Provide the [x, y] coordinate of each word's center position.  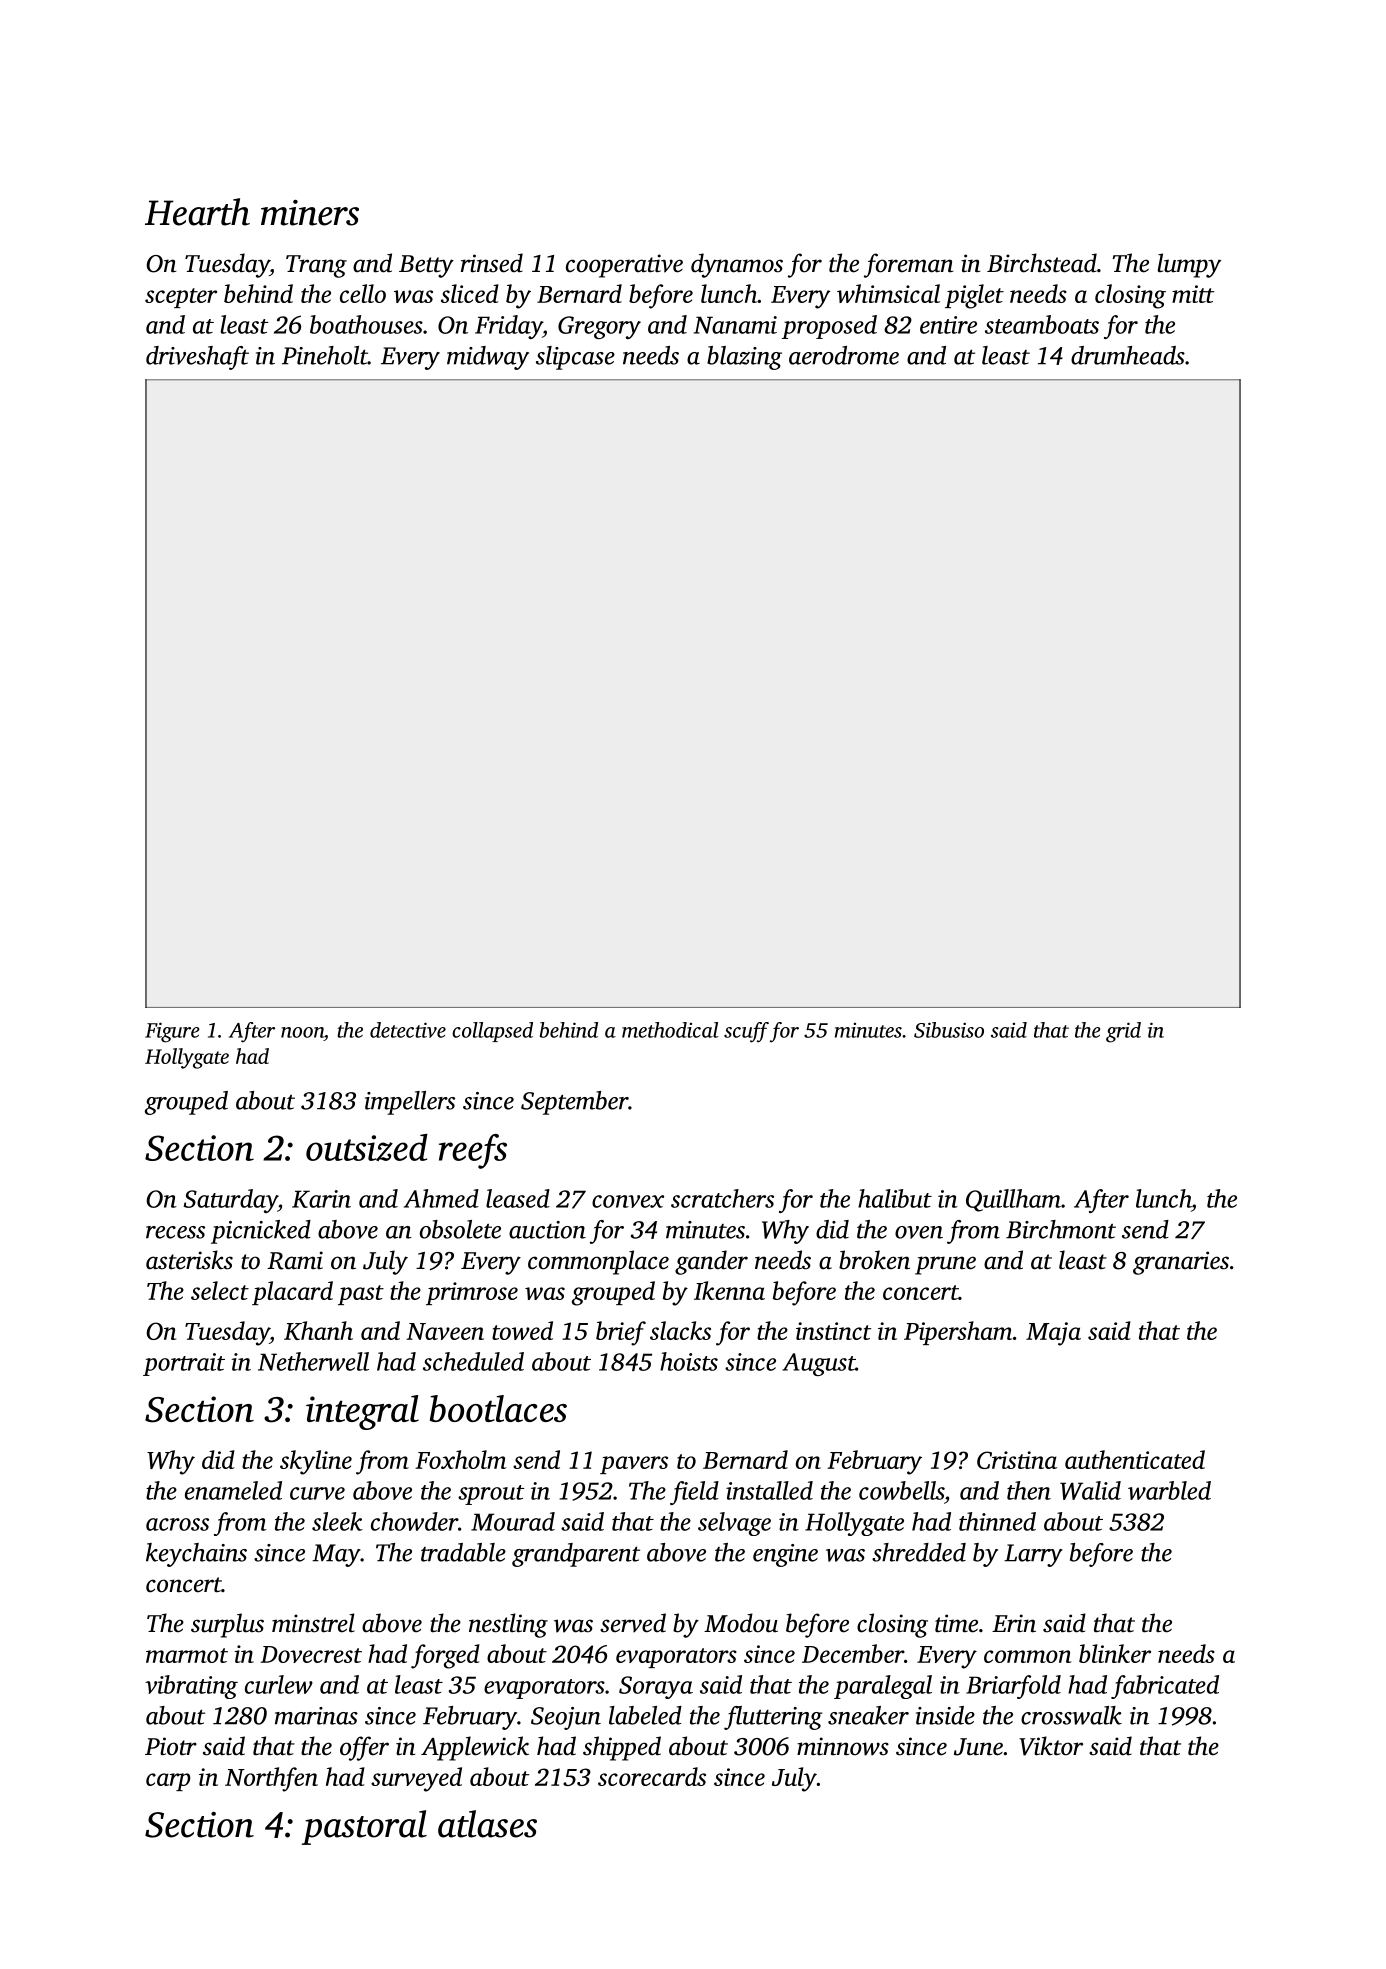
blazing [744, 358]
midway [488, 358]
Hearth [197, 212]
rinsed [492, 263]
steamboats [1042, 324]
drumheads [1128, 355]
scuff [746, 1032]
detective [408, 1030]
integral [362, 1412]
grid [1123, 1032]
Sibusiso [949, 1030]
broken [874, 1260]
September [574, 1103]
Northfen [271, 1779]
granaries [1181, 1263]
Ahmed [441, 1198]
